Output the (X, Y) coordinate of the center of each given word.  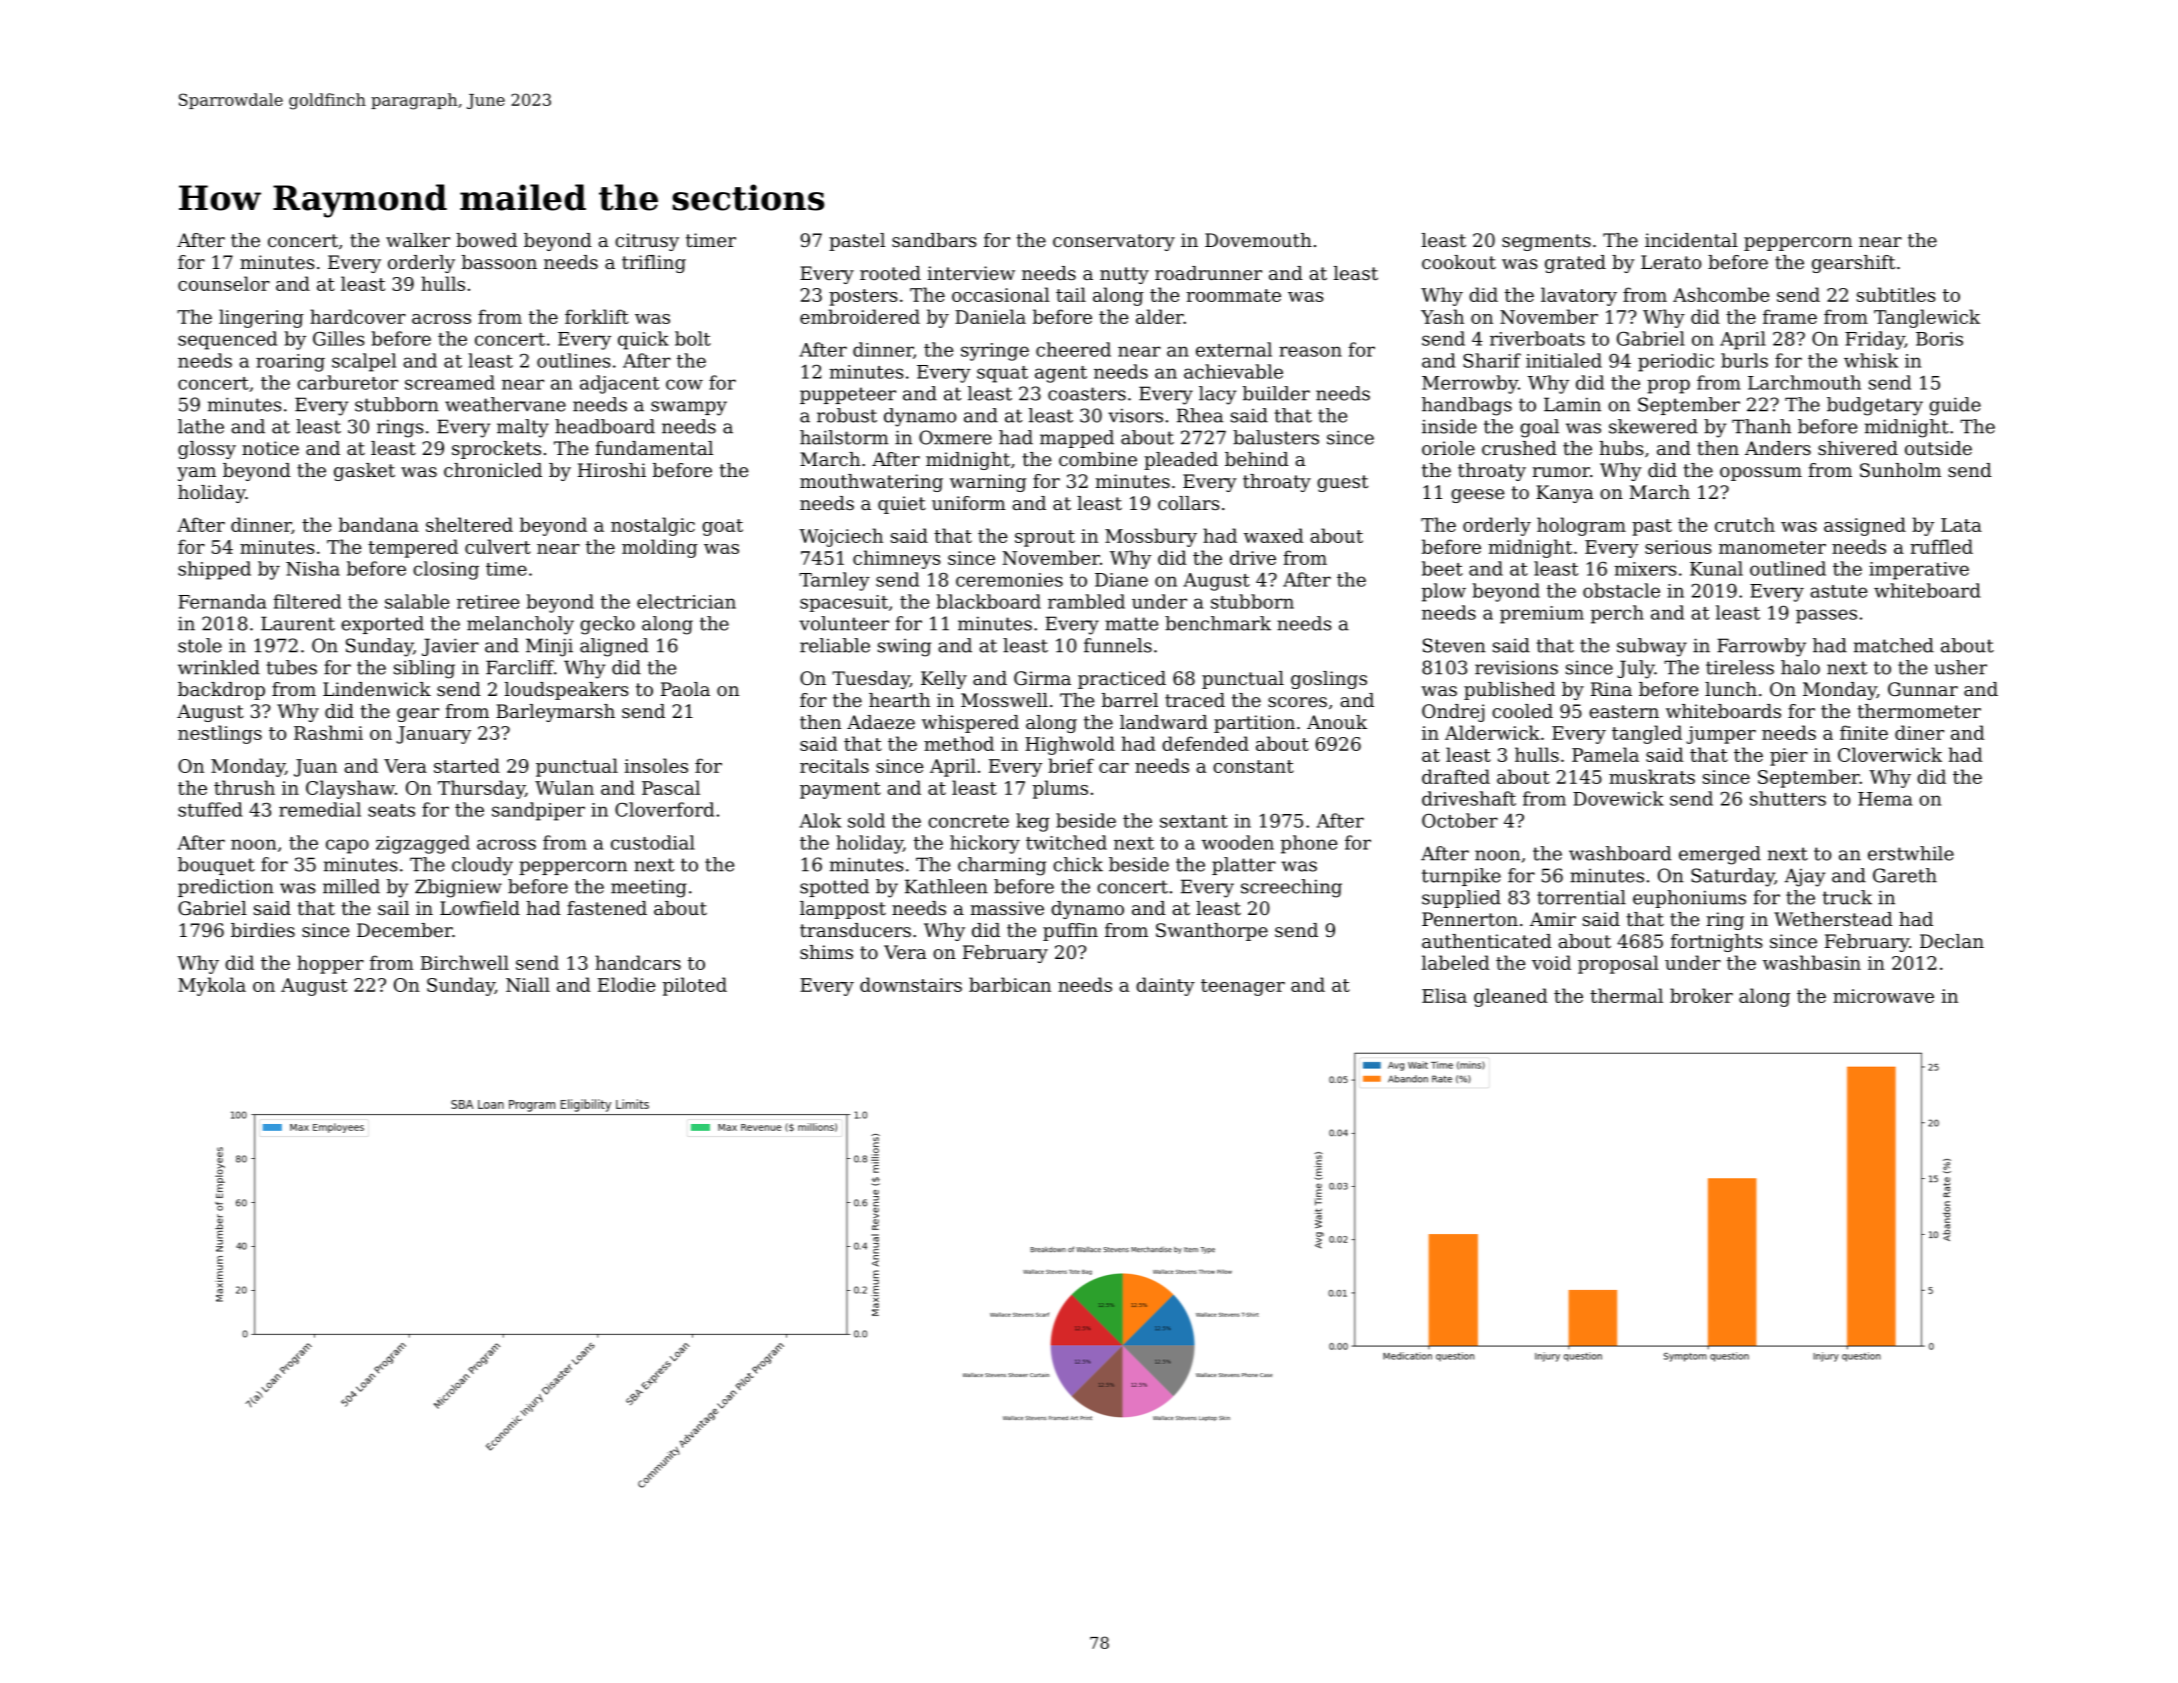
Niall (528, 984)
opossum (1761, 474)
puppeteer (848, 395)
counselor (224, 283)
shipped (214, 570)
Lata (1961, 525)
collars (1189, 503)
